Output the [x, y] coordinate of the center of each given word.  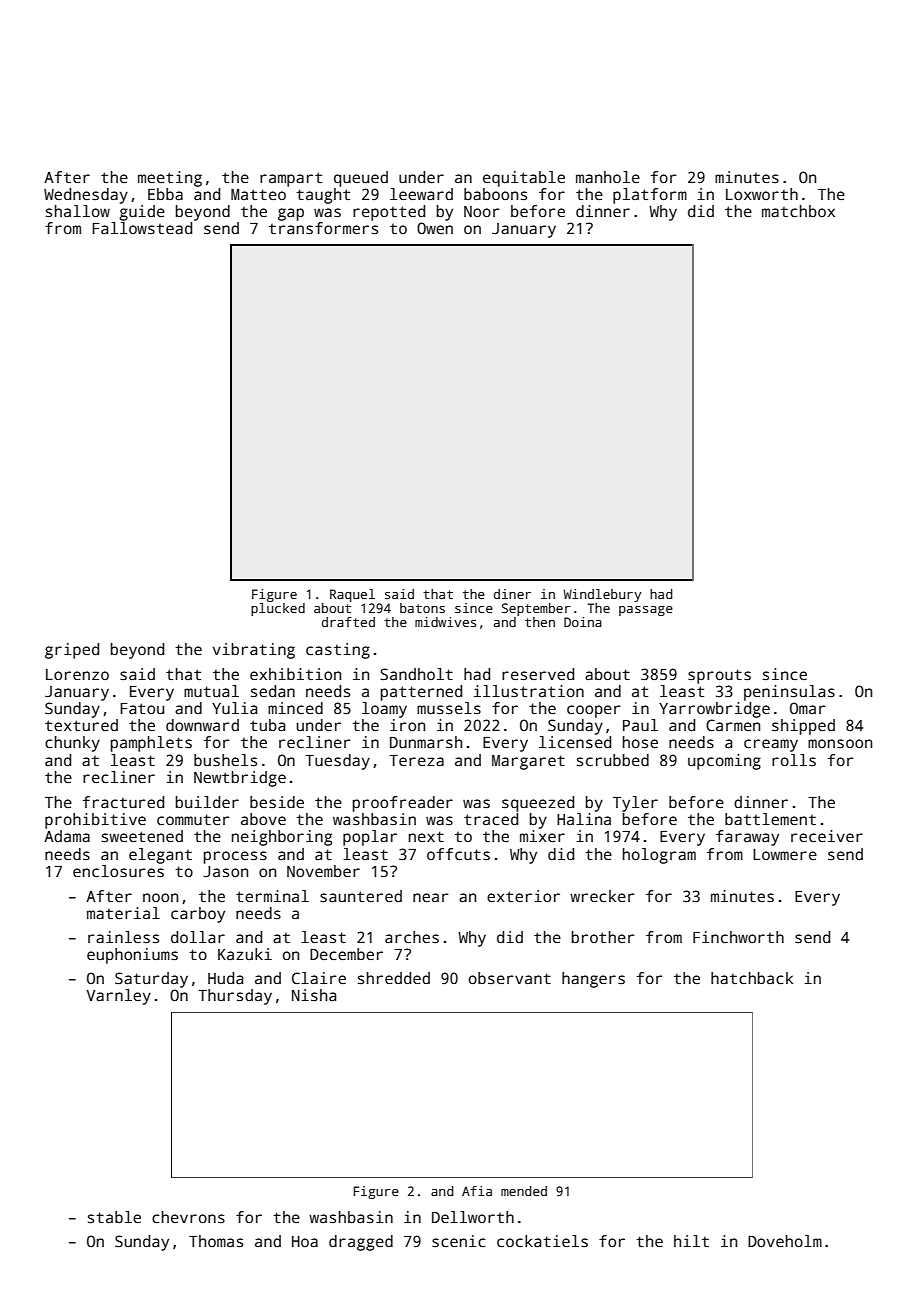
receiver [827, 836]
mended [524, 1191]
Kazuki [245, 954]
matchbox [798, 211]
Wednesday [86, 196]
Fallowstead [142, 228]
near [431, 898]
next [426, 836]
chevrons [188, 1217]
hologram [659, 856]
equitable [524, 179]
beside [277, 802]
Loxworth [762, 194]
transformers [323, 228]
